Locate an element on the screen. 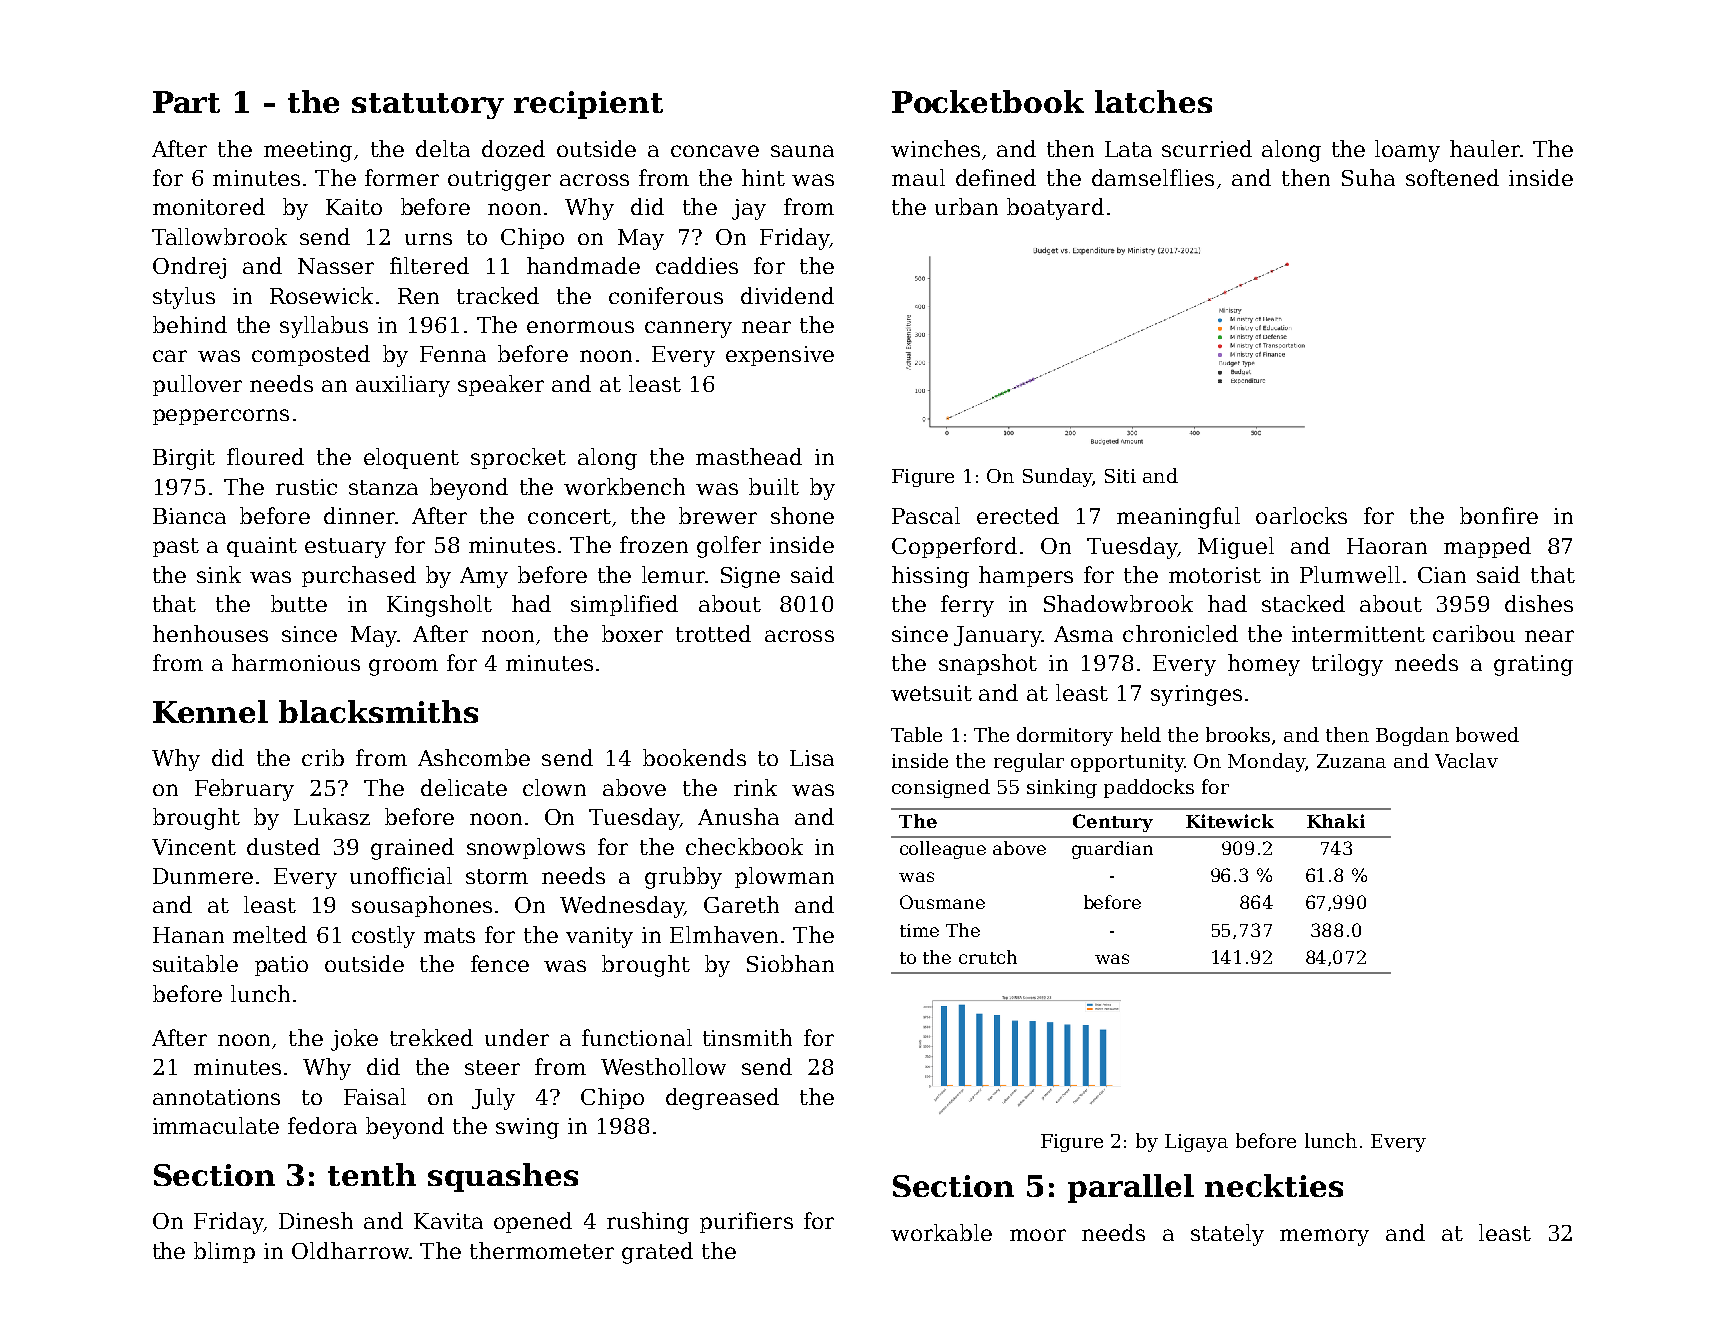 The width and height of the screenshot is (1726, 1333). stacked is located at coordinates (1303, 603).
